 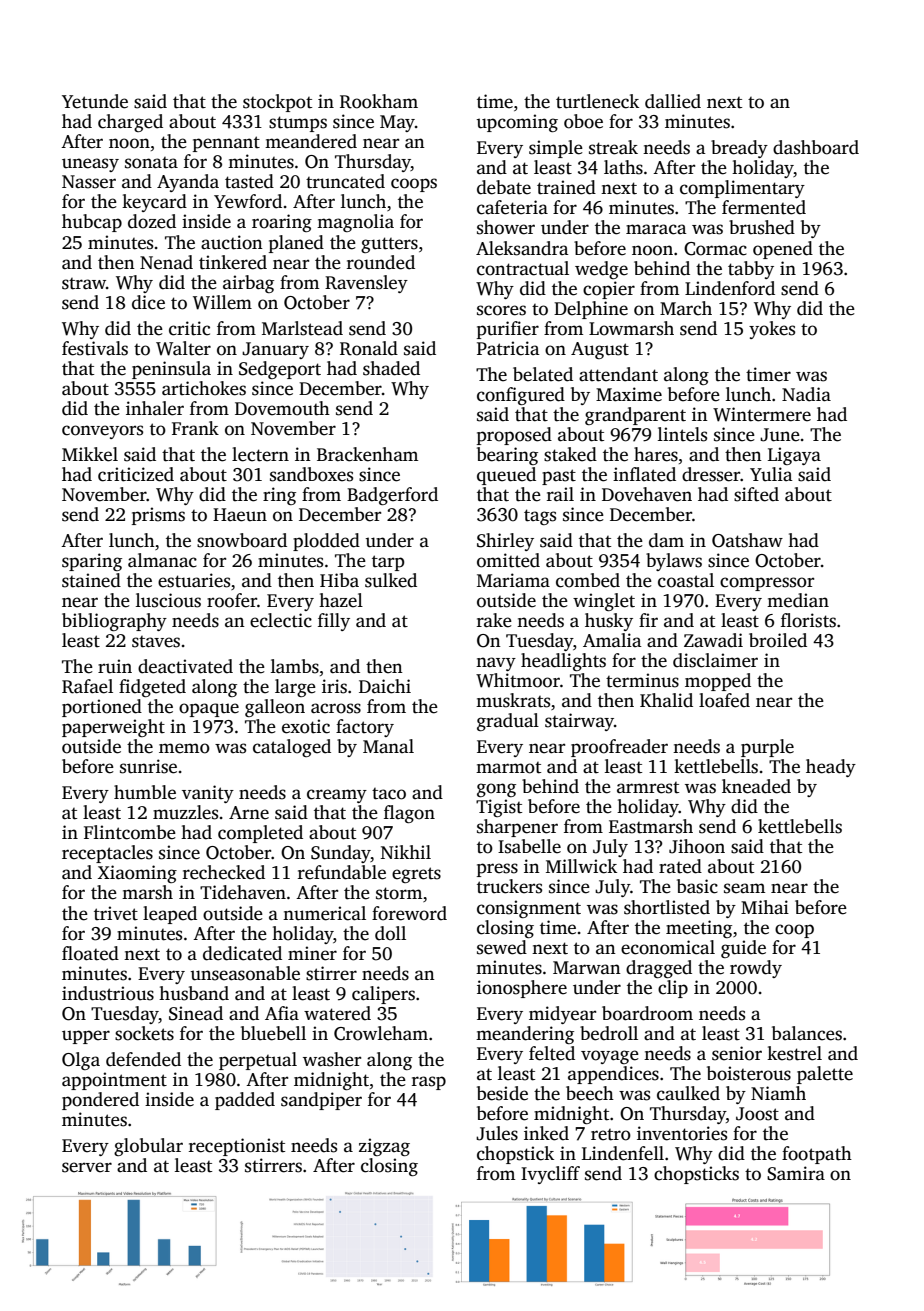 I want to click on tinkered, so click(x=233, y=262).
